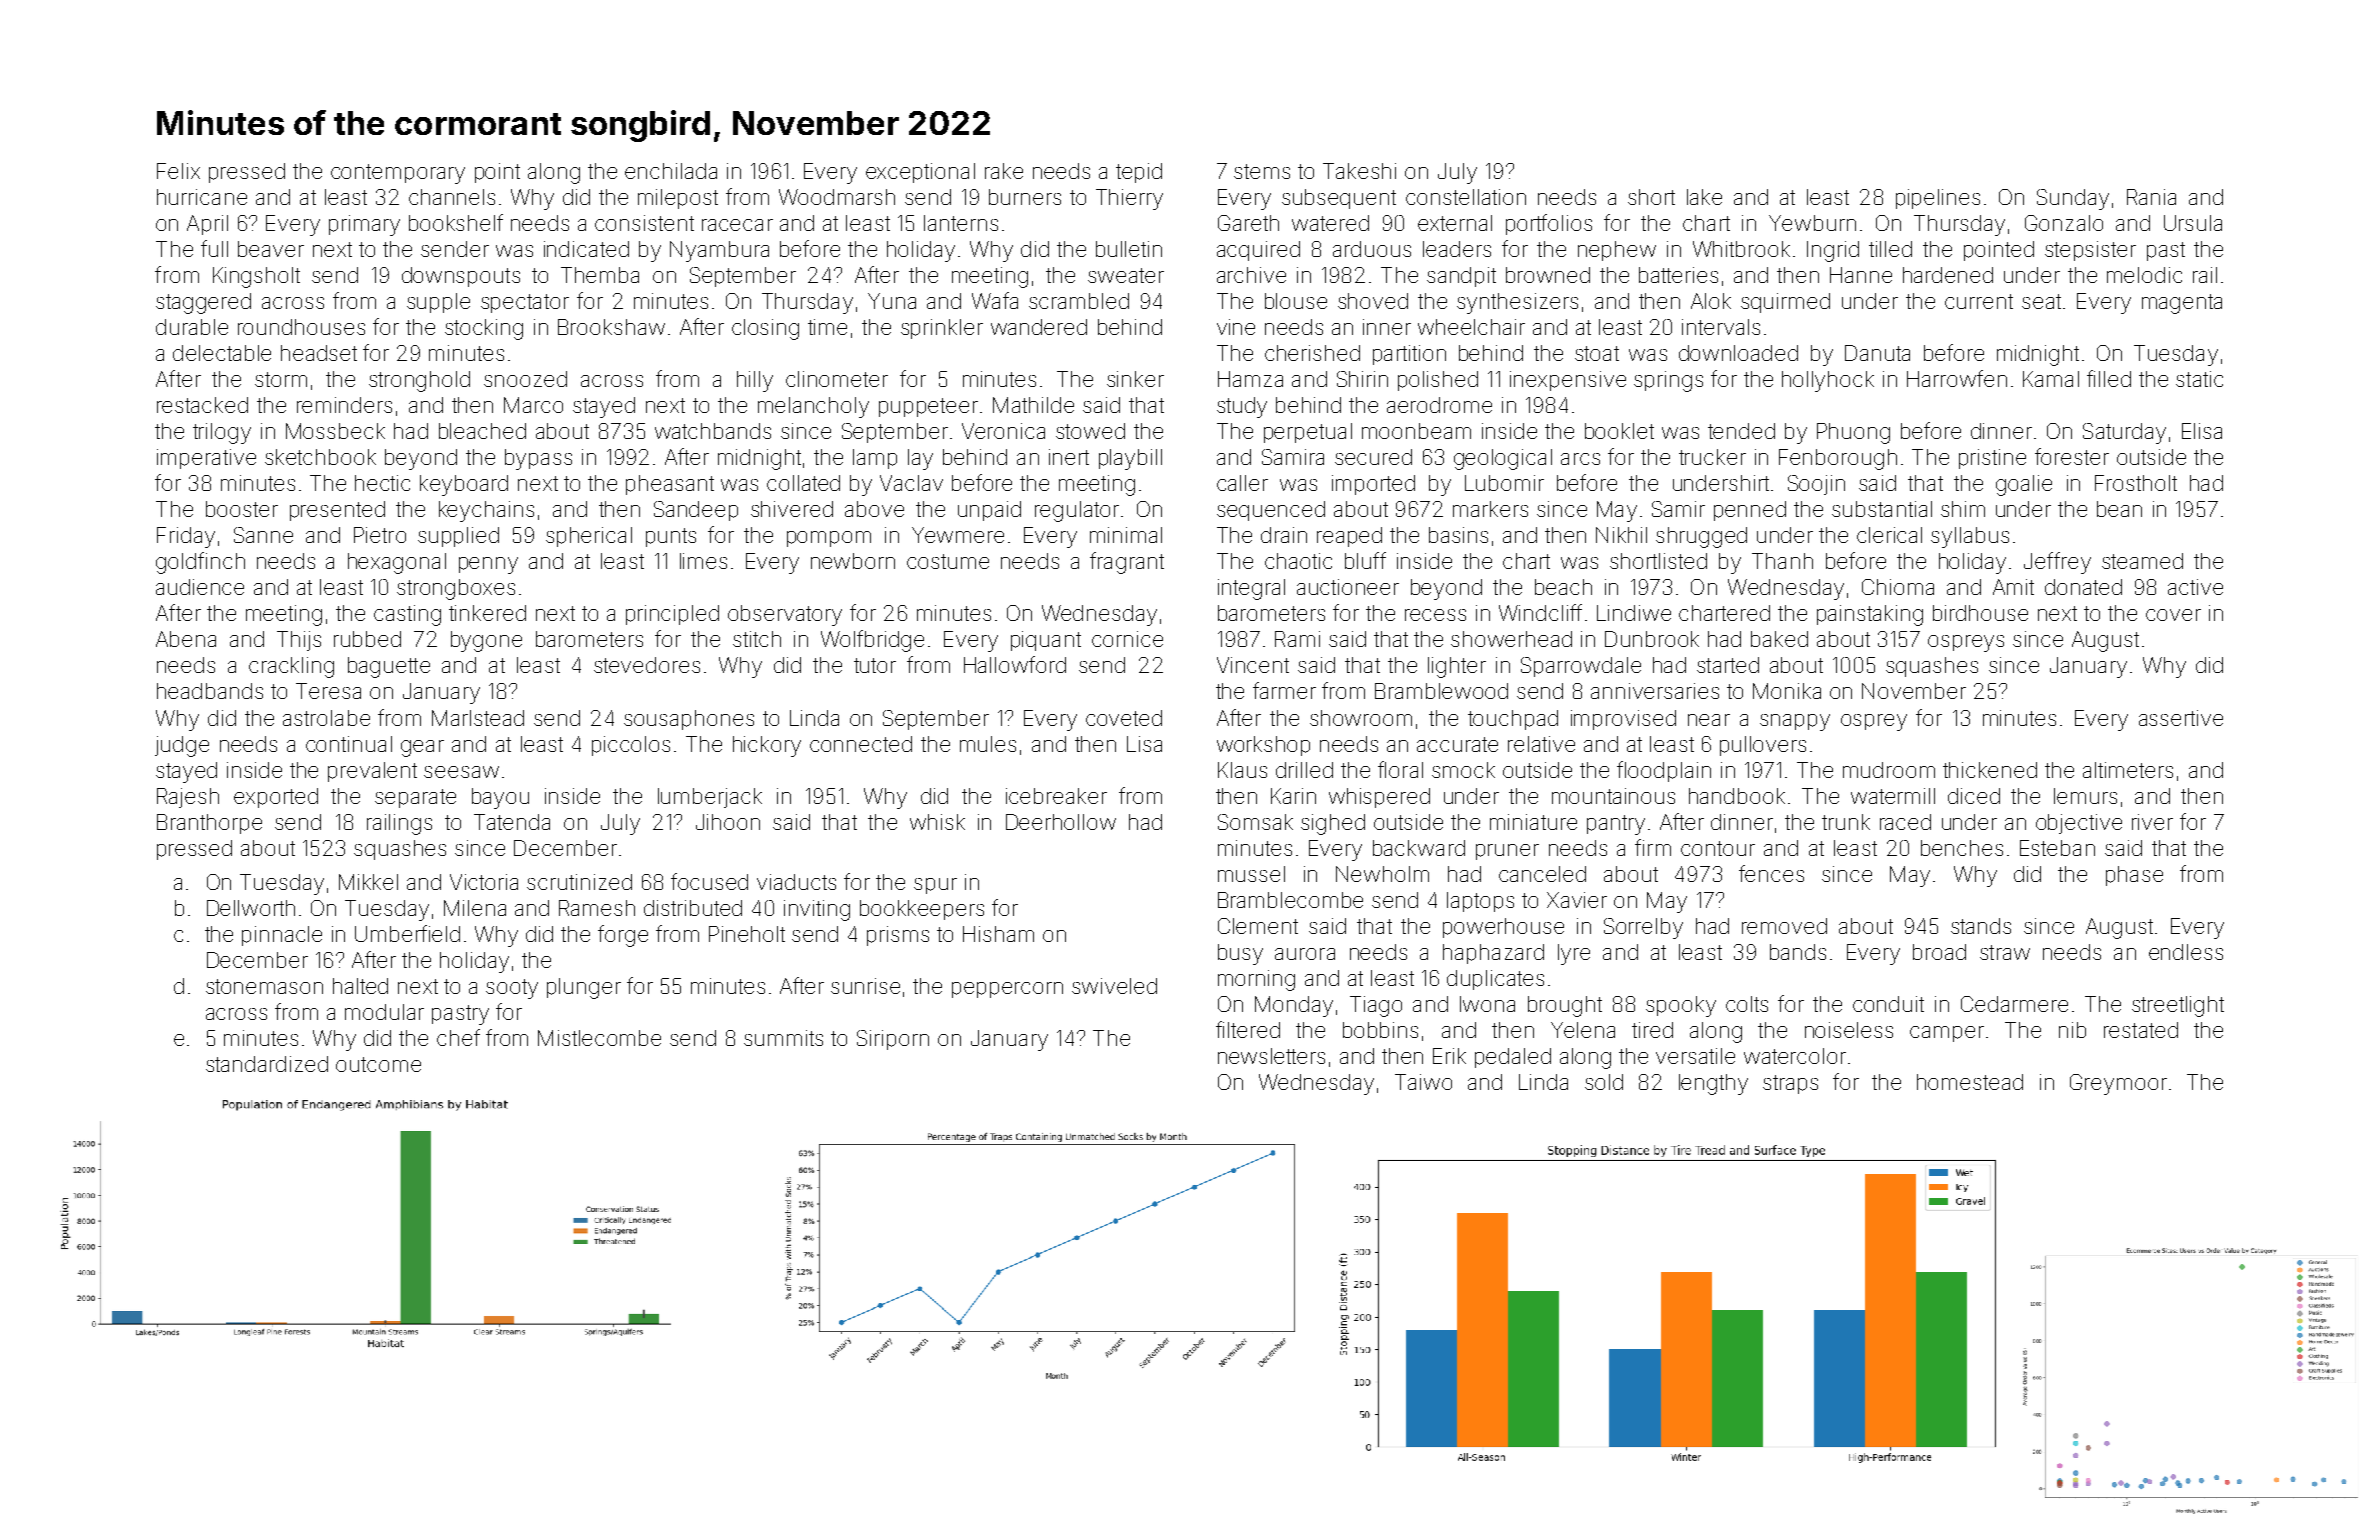 The height and width of the screenshot is (1540, 2380). I want to click on outcome, so click(378, 1064).
